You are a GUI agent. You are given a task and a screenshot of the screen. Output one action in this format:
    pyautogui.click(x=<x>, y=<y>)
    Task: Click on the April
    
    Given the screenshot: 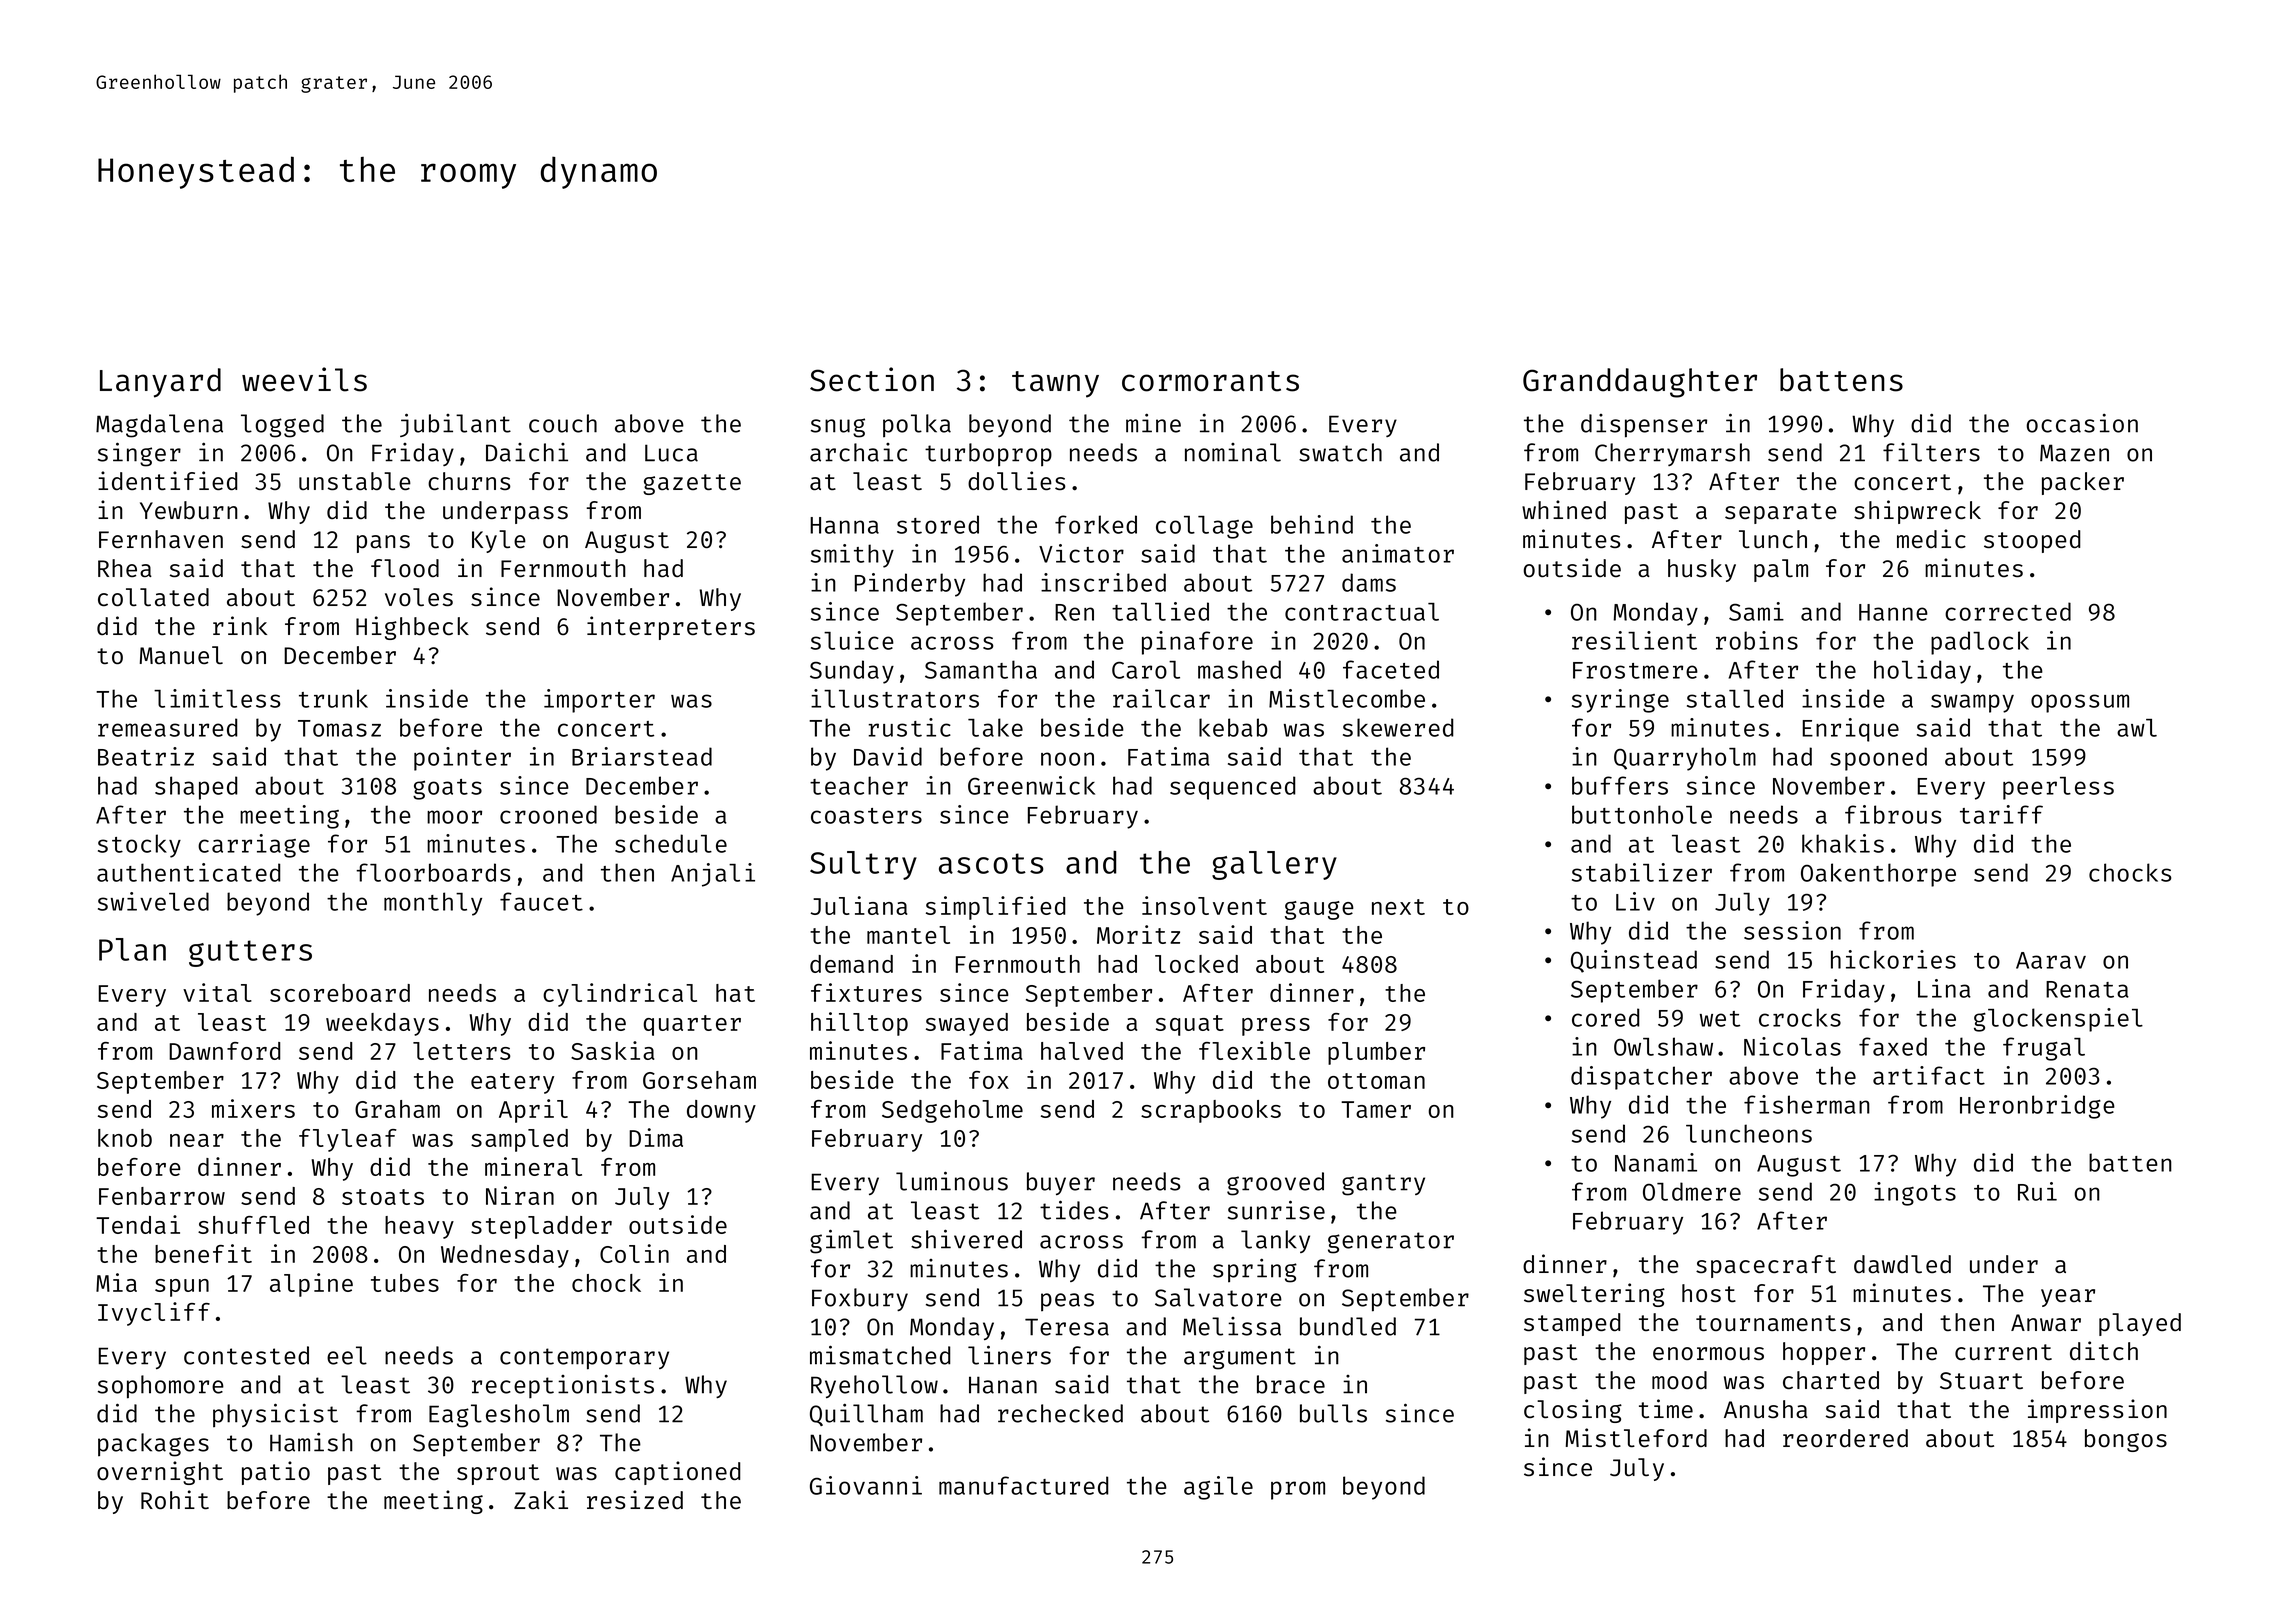 What is the action you would take?
    pyautogui.click(x=533, y=1111)
